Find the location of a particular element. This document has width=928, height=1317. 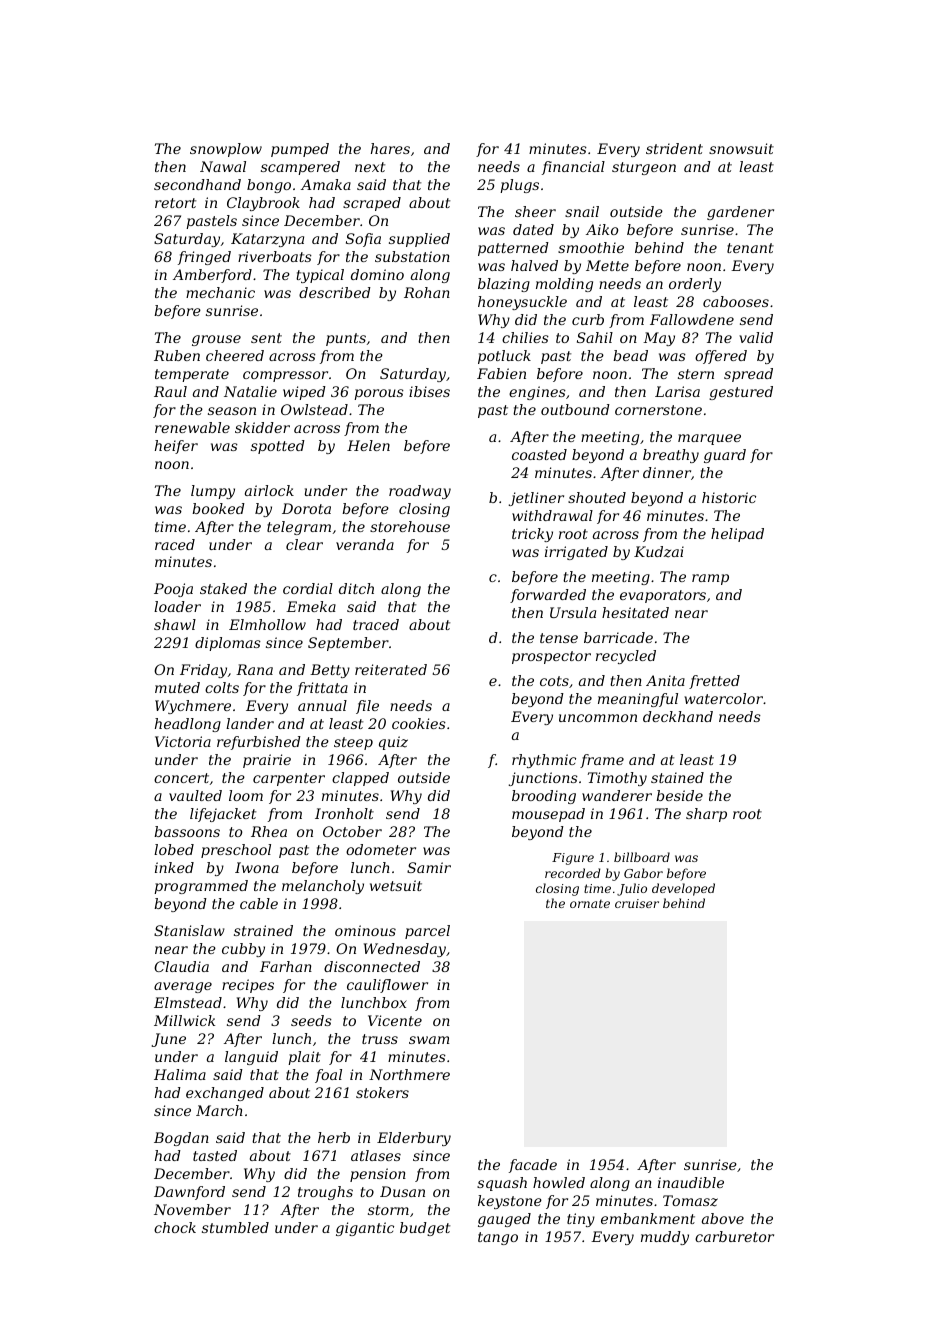

veranda is located at coordinates (365, 544).
